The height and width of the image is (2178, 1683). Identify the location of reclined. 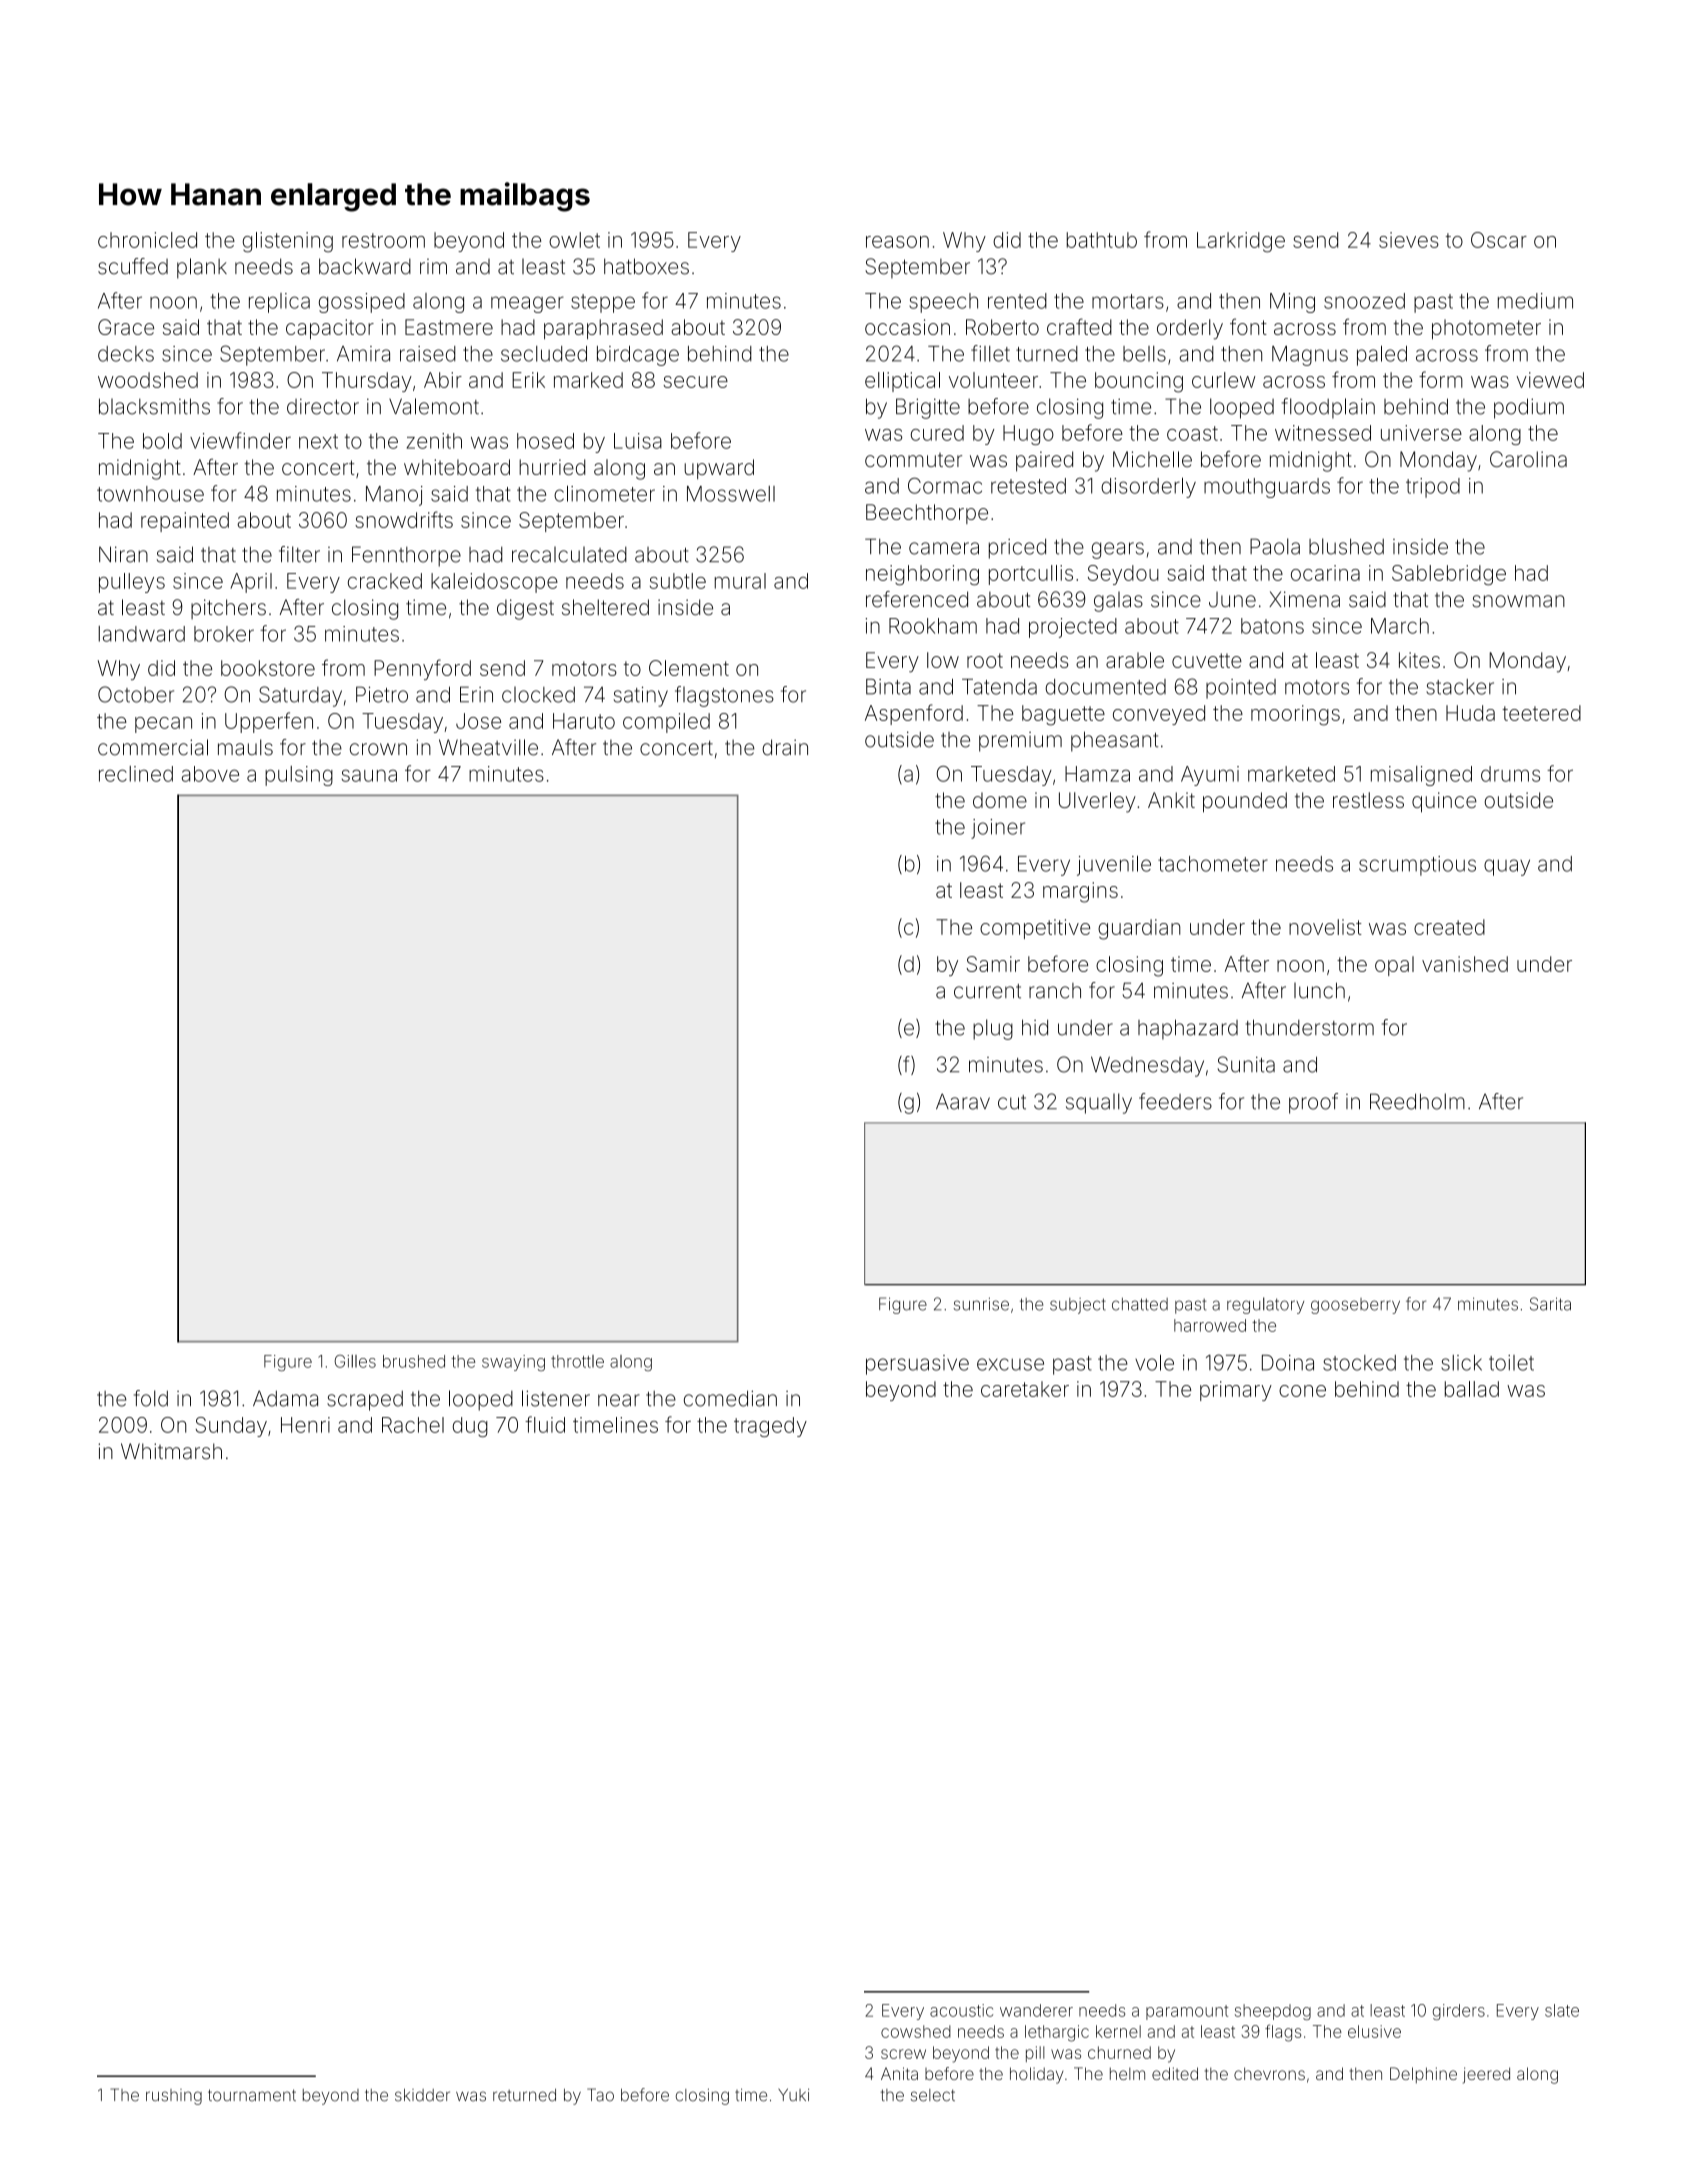
(136, 774).
